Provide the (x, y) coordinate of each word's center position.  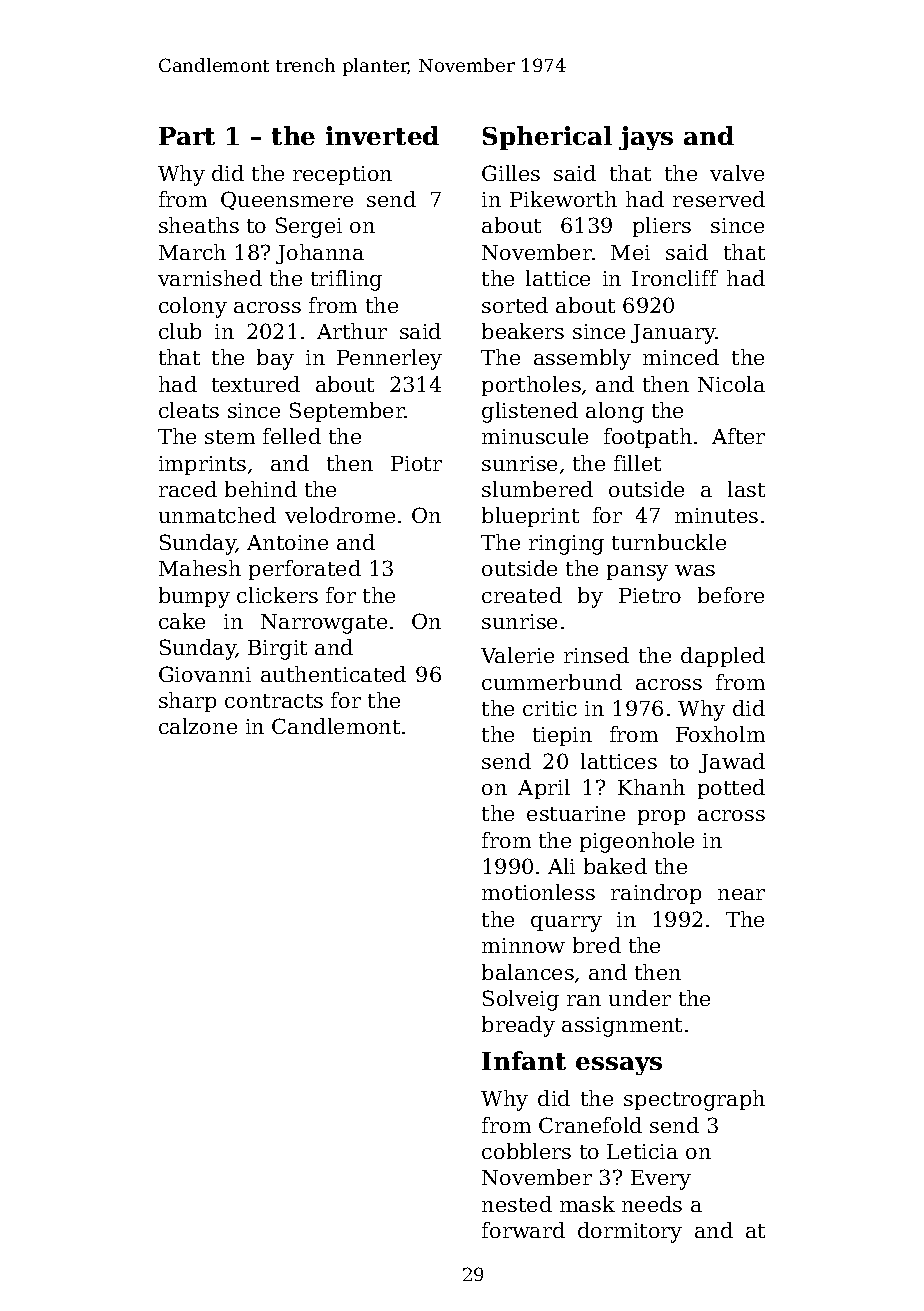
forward (523, 1230)
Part (187, 136)
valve (737, 173)
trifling (346, 280)
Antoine (287, 542)
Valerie (517, 655)
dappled (723, 657)
